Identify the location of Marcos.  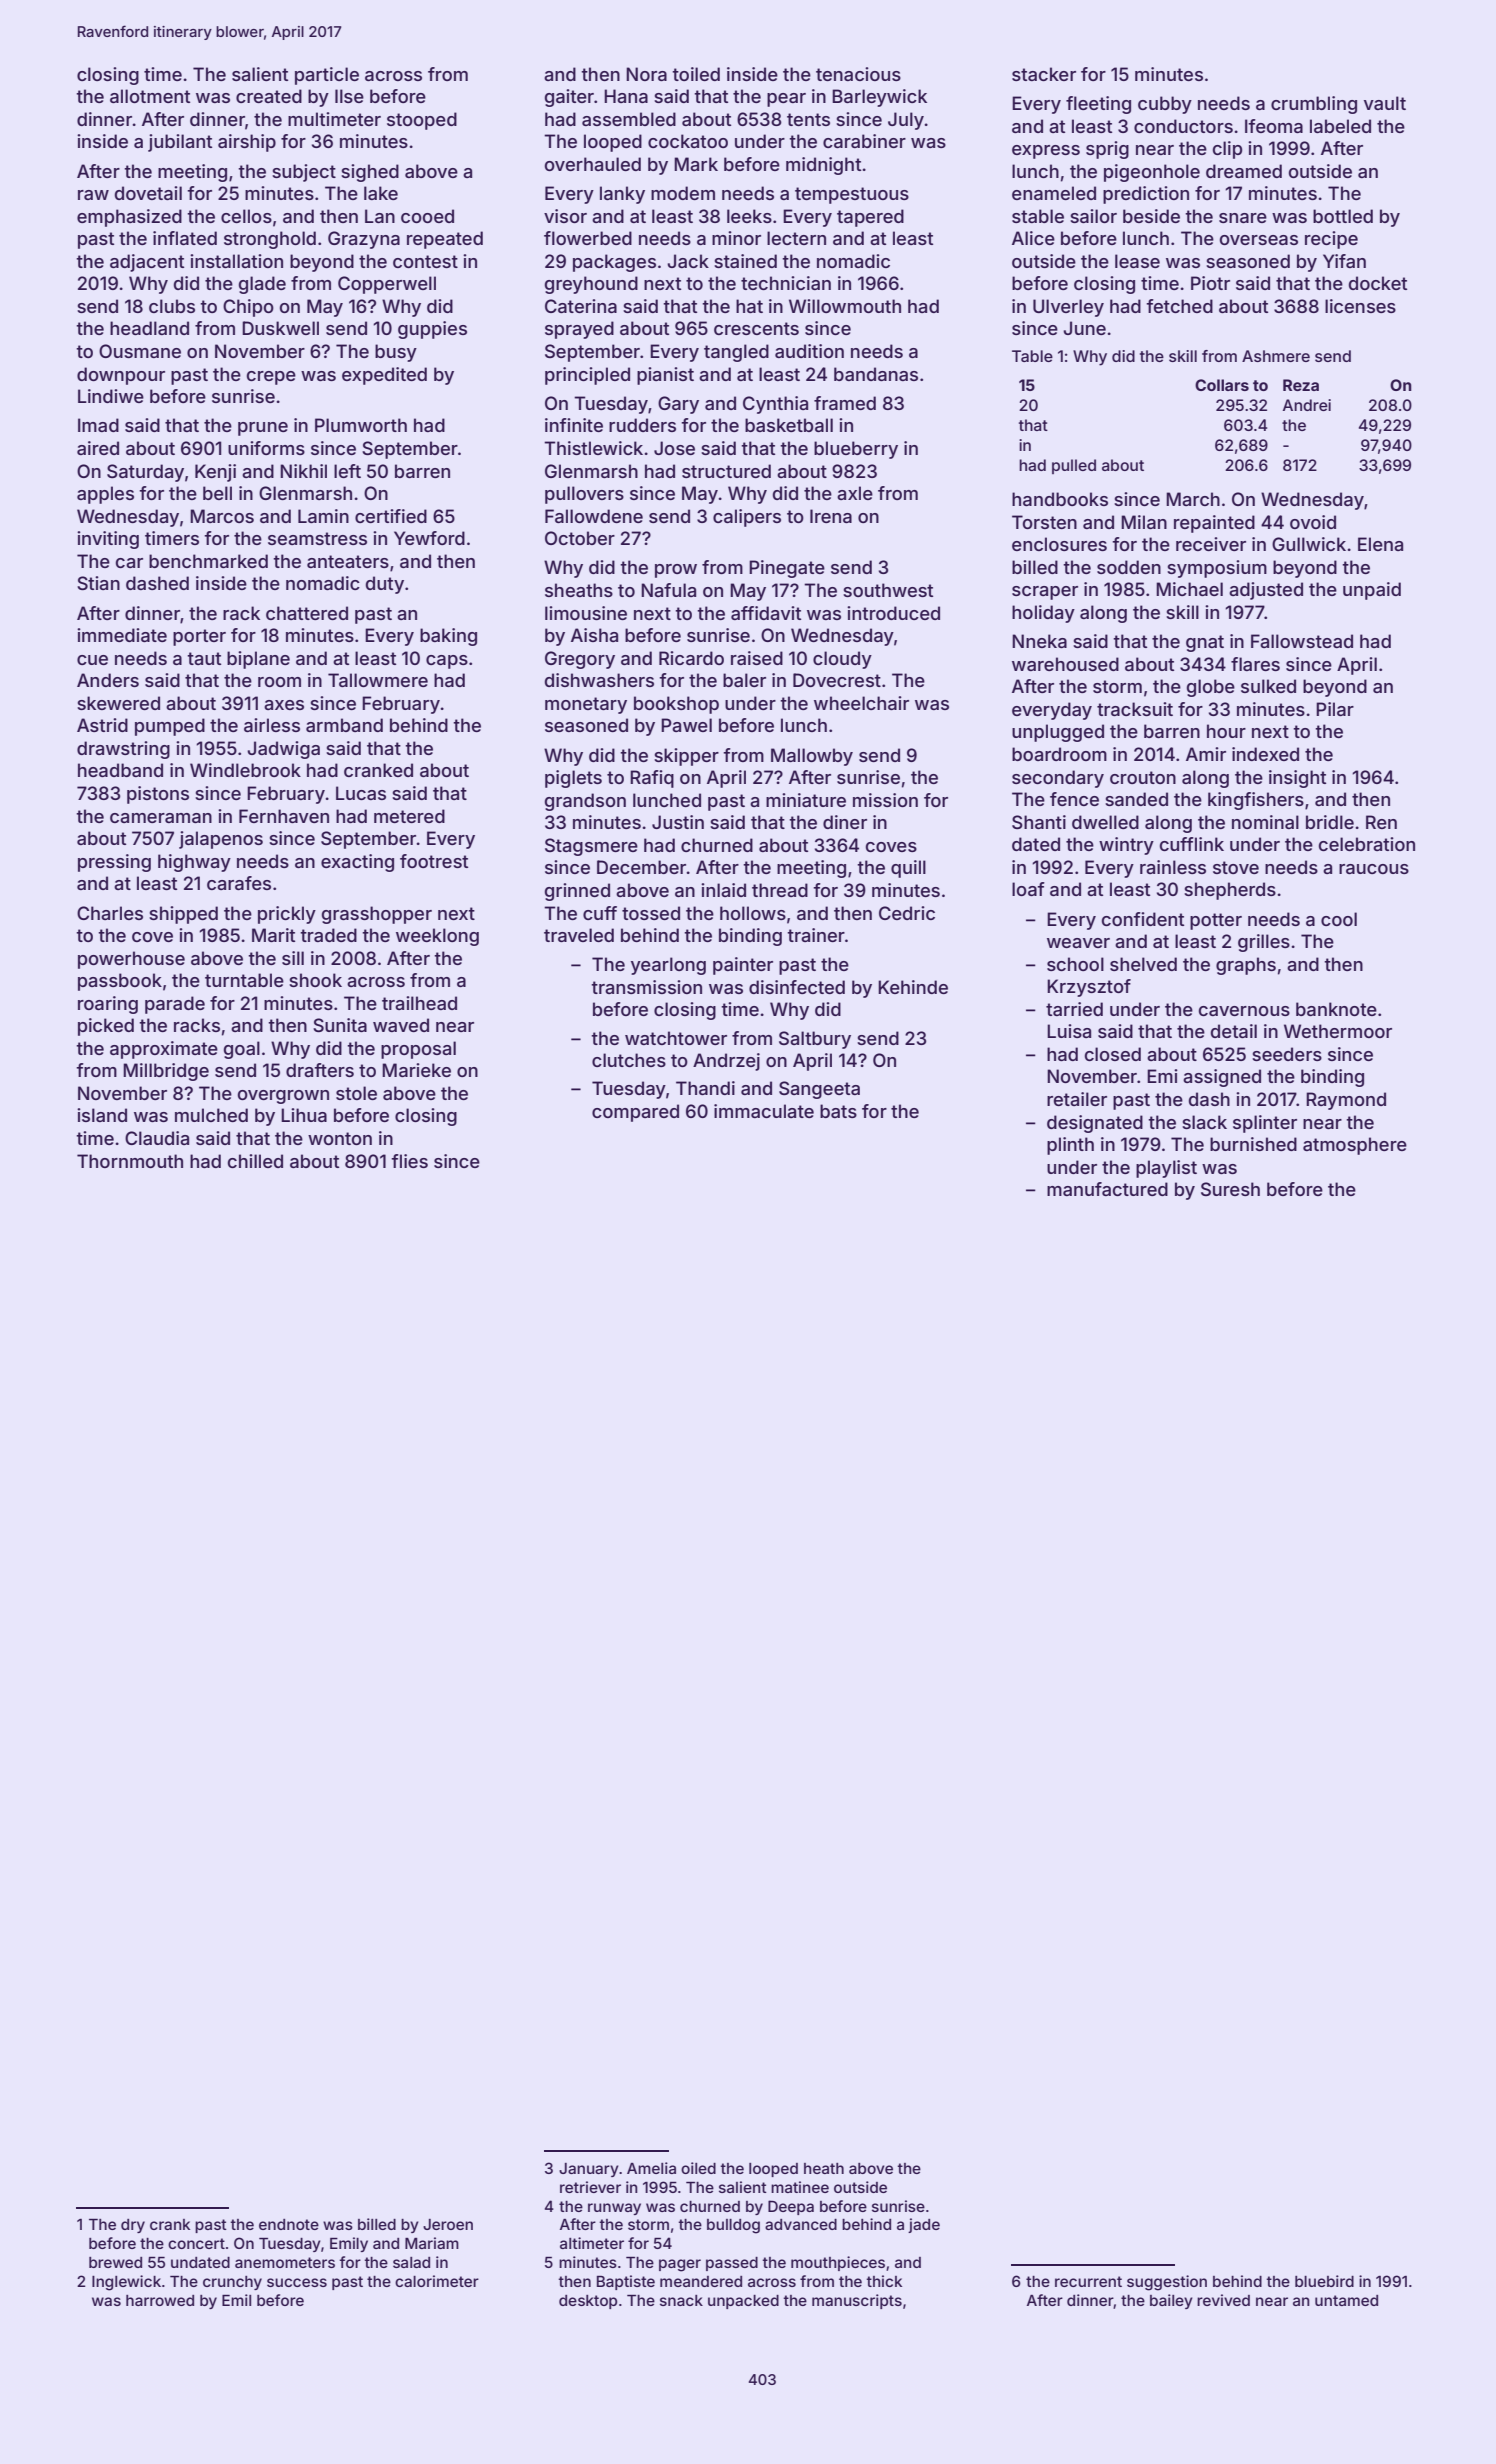
(222, 516).
